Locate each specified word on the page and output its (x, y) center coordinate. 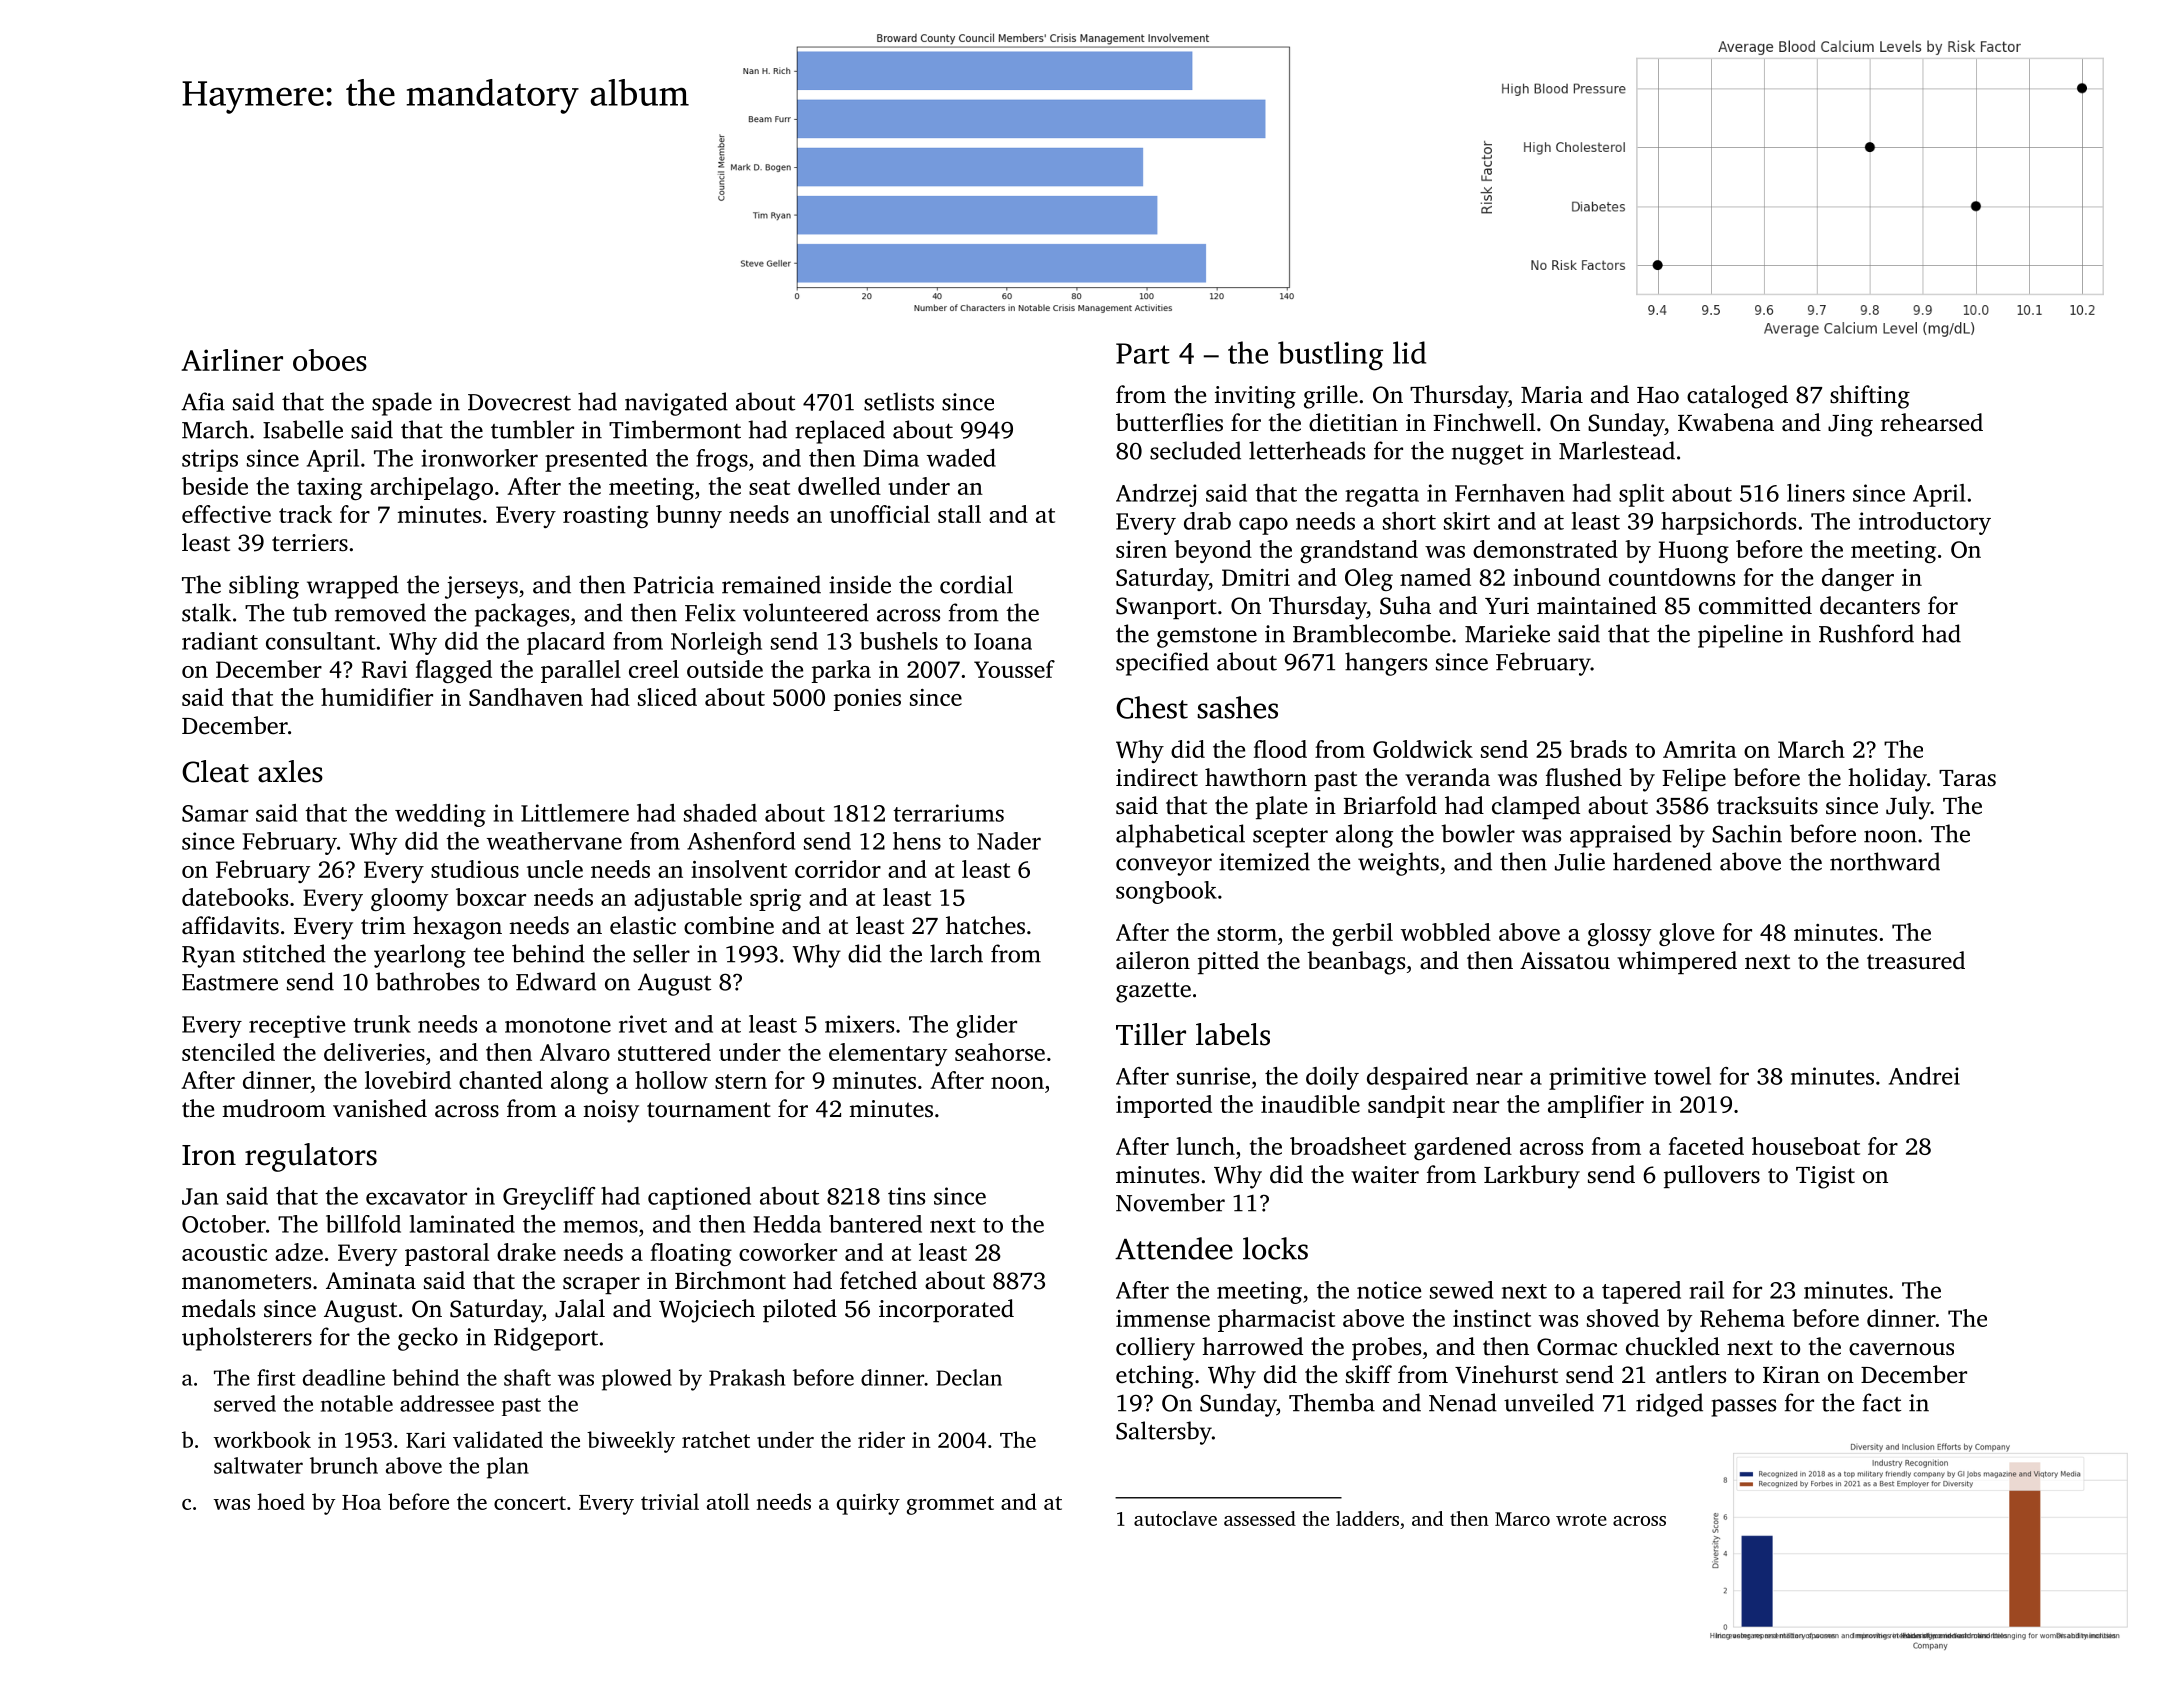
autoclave (1175, 1518)
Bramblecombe (1371, 633)
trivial (670, 1501)
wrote (1581, 1519)
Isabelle (303, 429)
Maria (1552, 395)
